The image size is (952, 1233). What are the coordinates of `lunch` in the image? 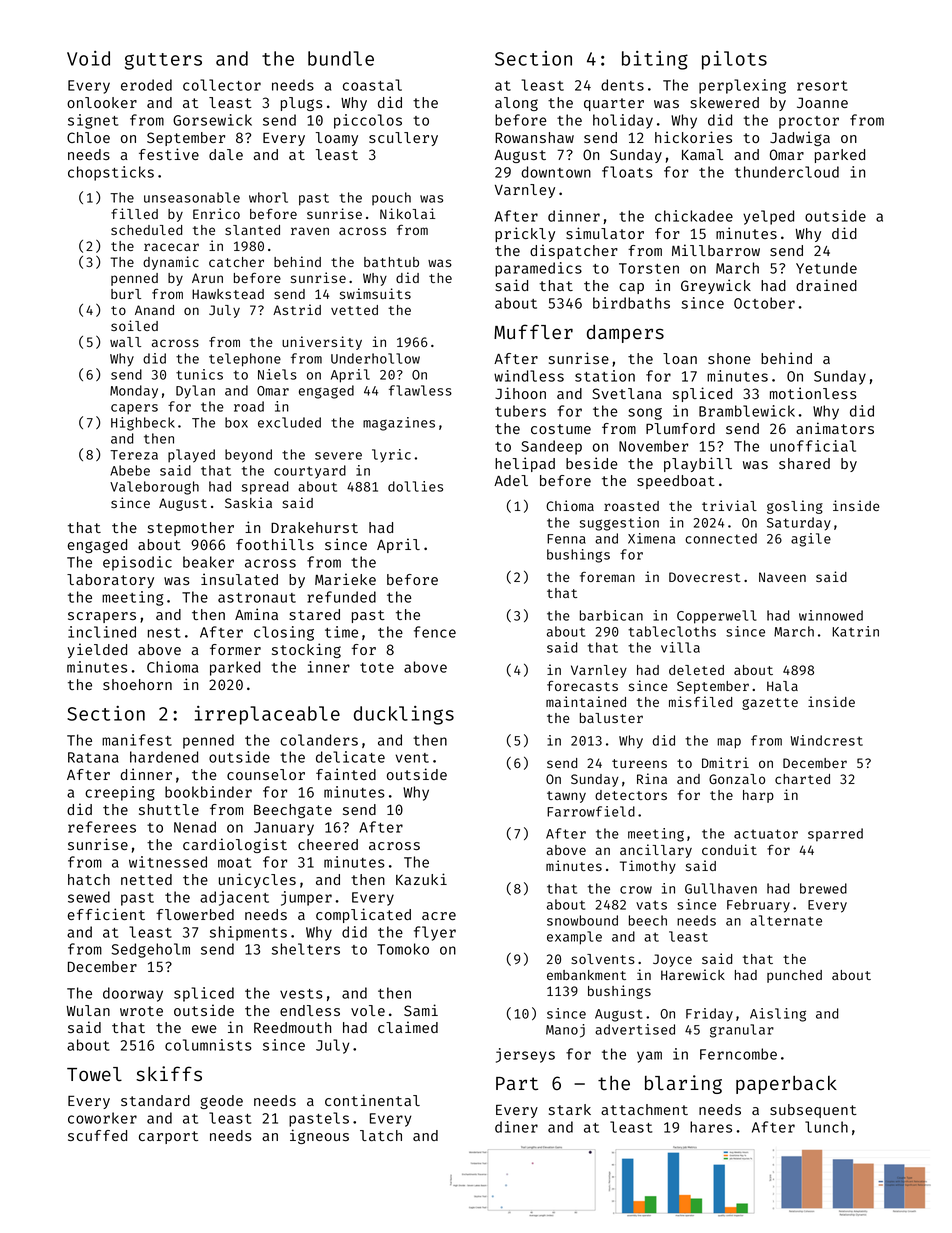 It's located at (826, 1127).
